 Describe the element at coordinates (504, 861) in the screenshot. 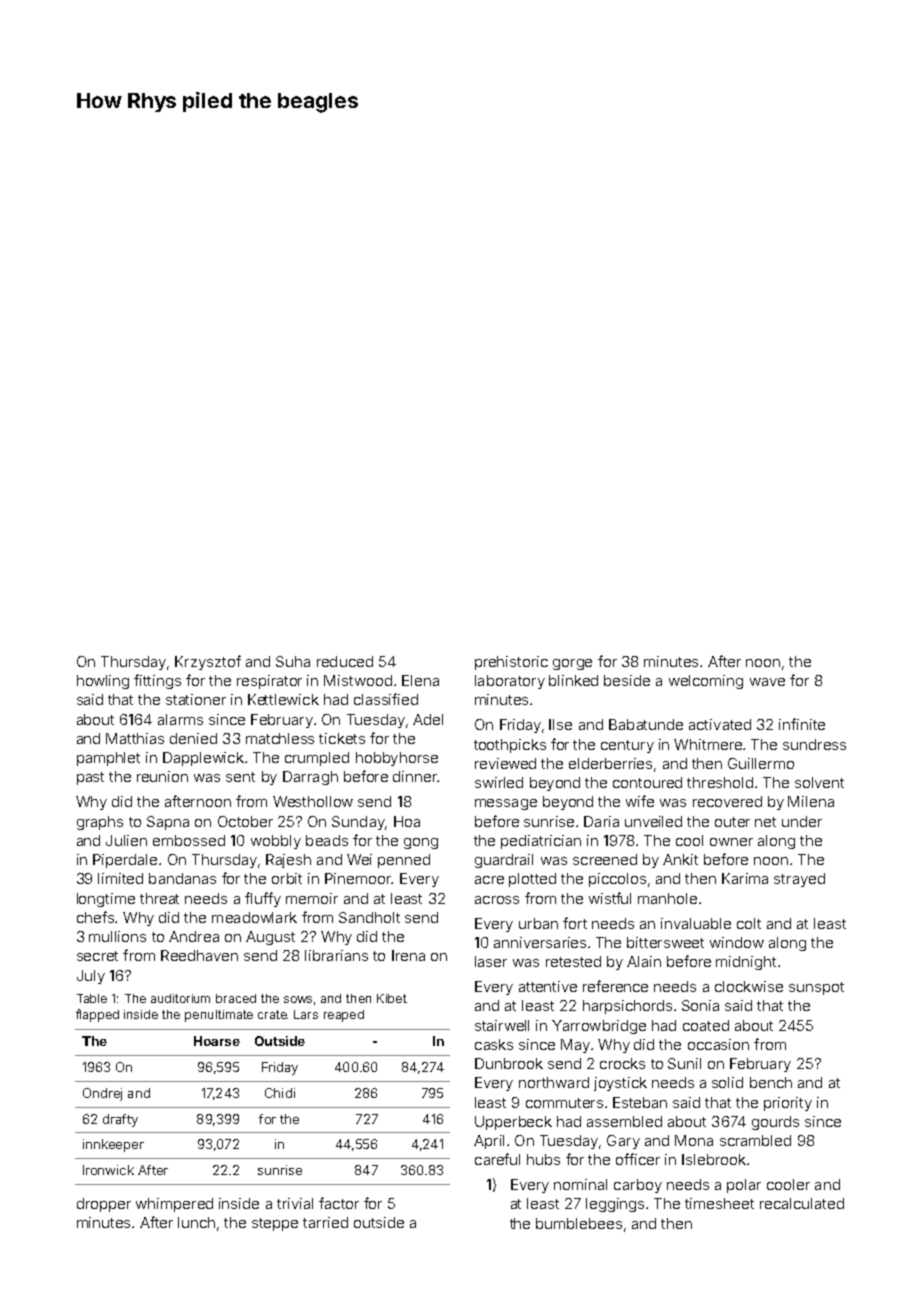

I see `guardrail` at that location.
